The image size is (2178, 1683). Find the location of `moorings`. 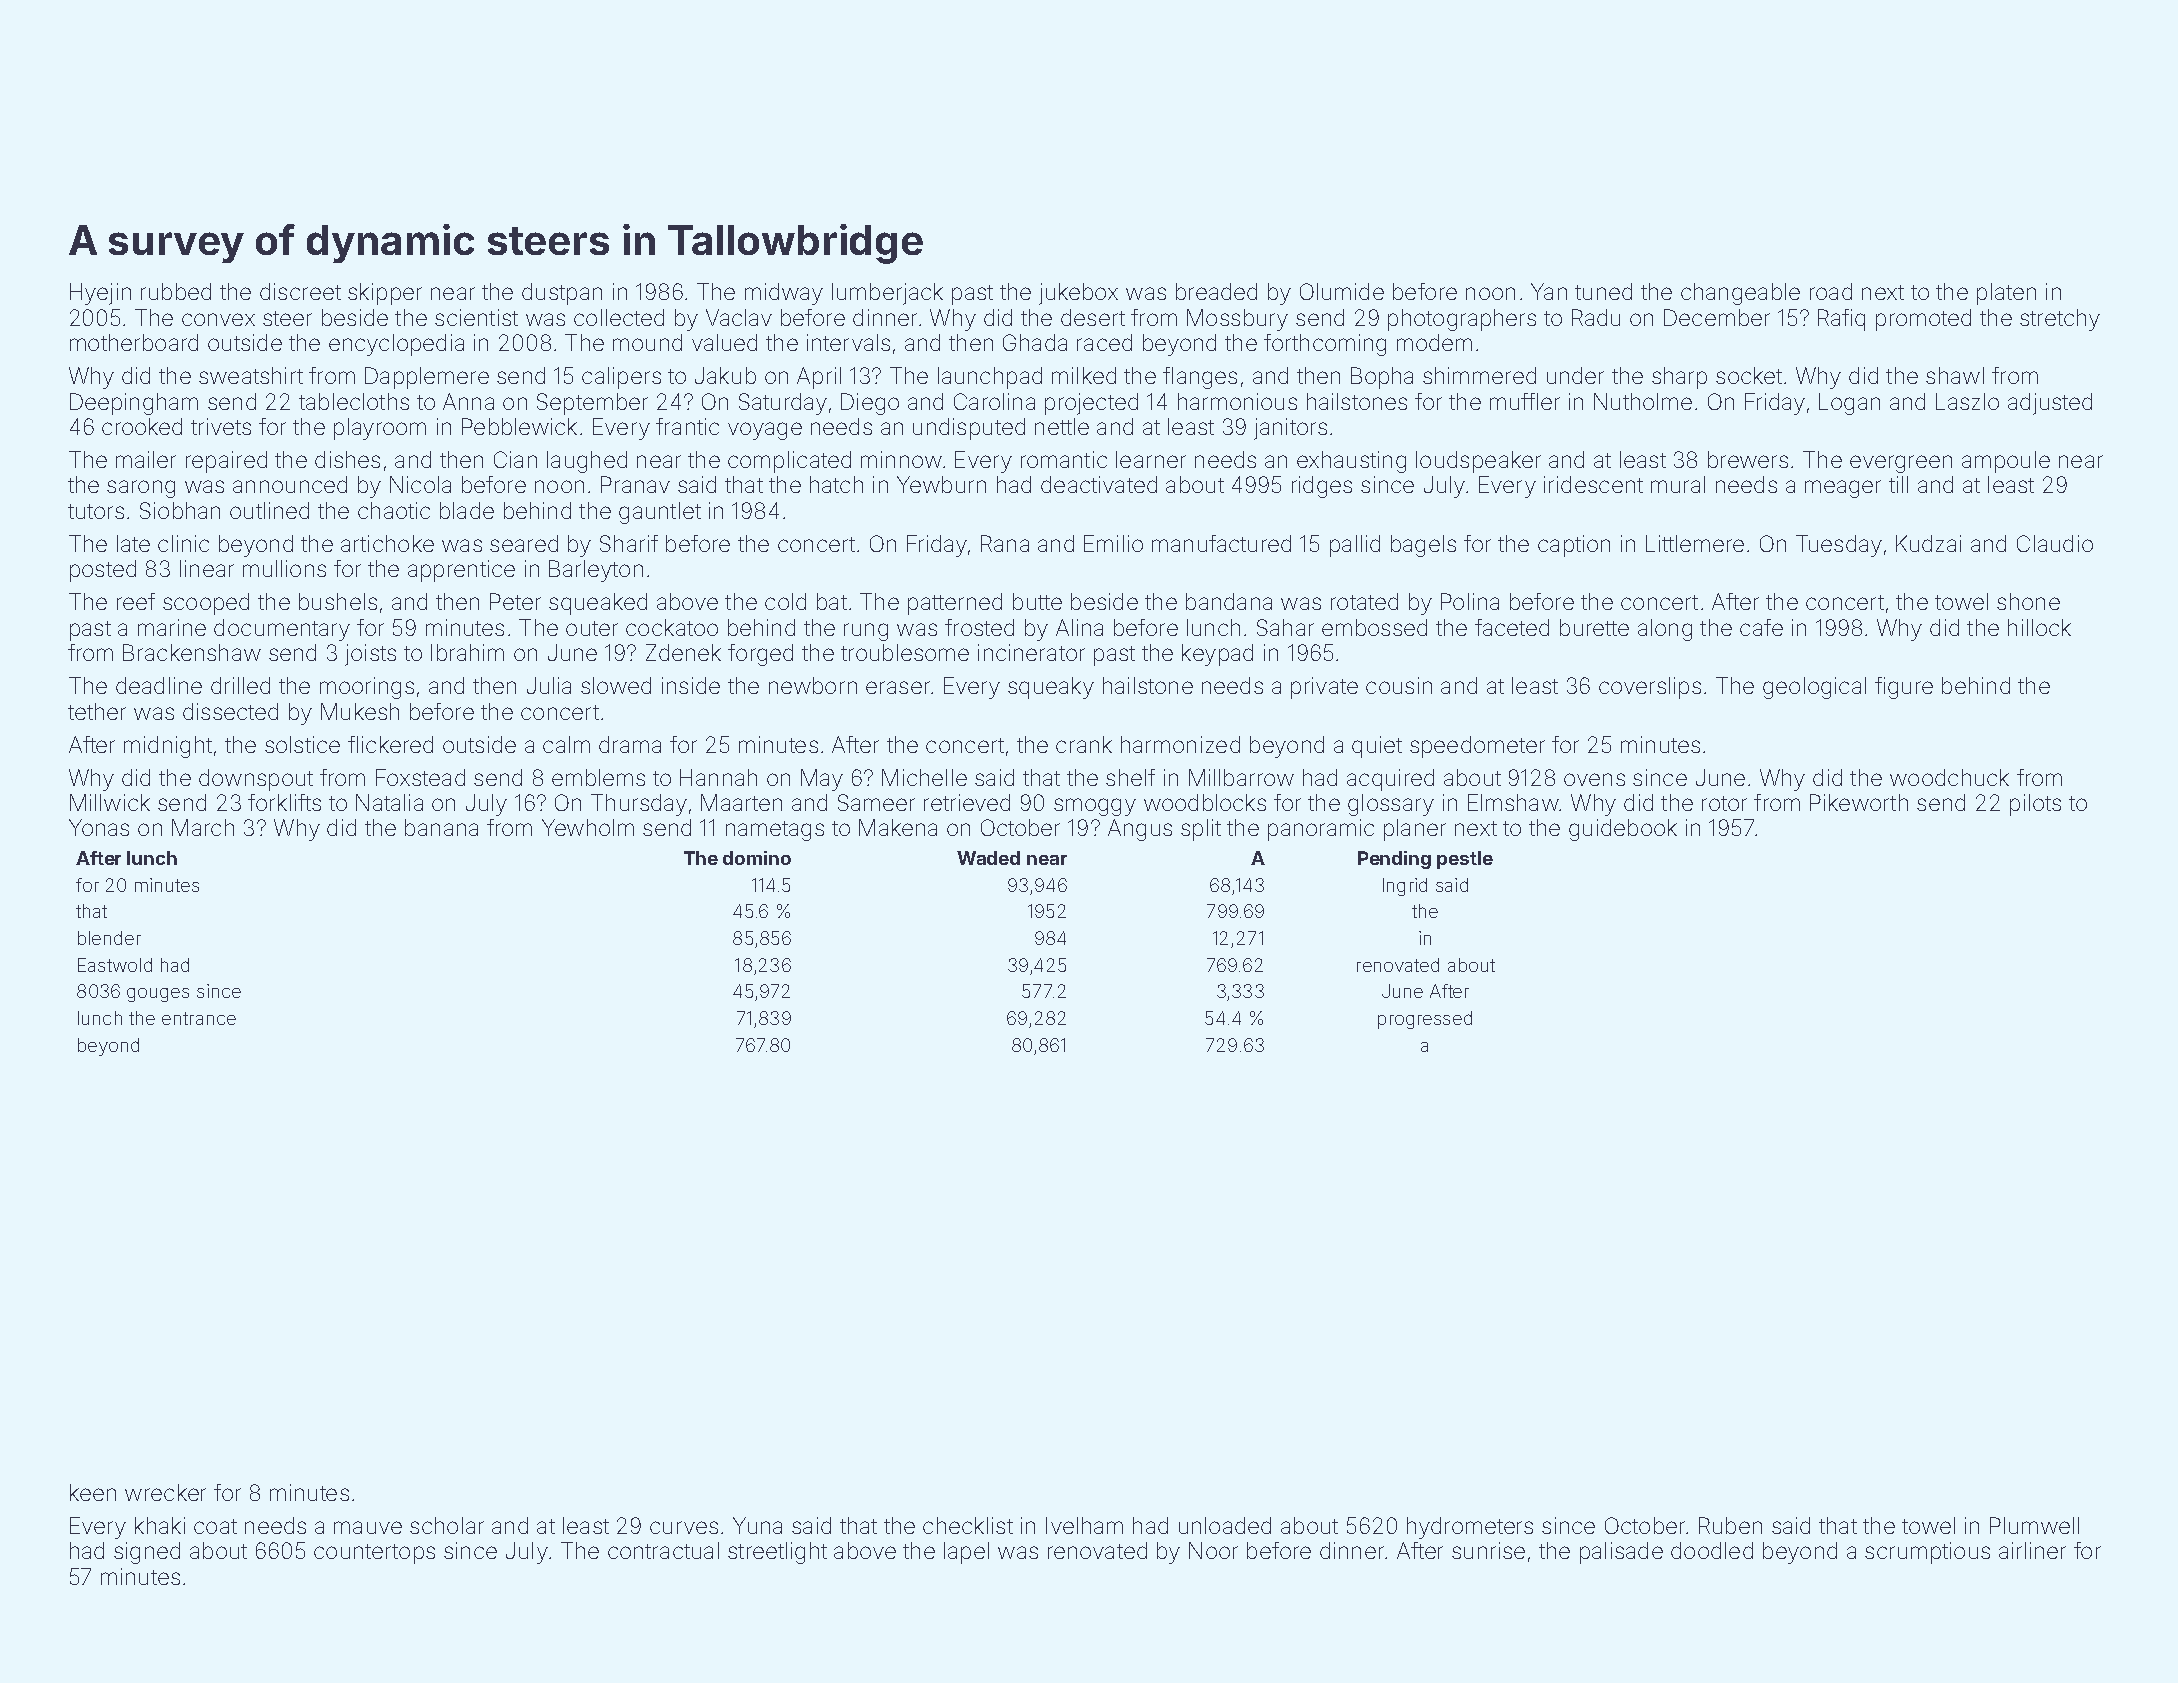

moorings is located at coordinates (367, 688).
